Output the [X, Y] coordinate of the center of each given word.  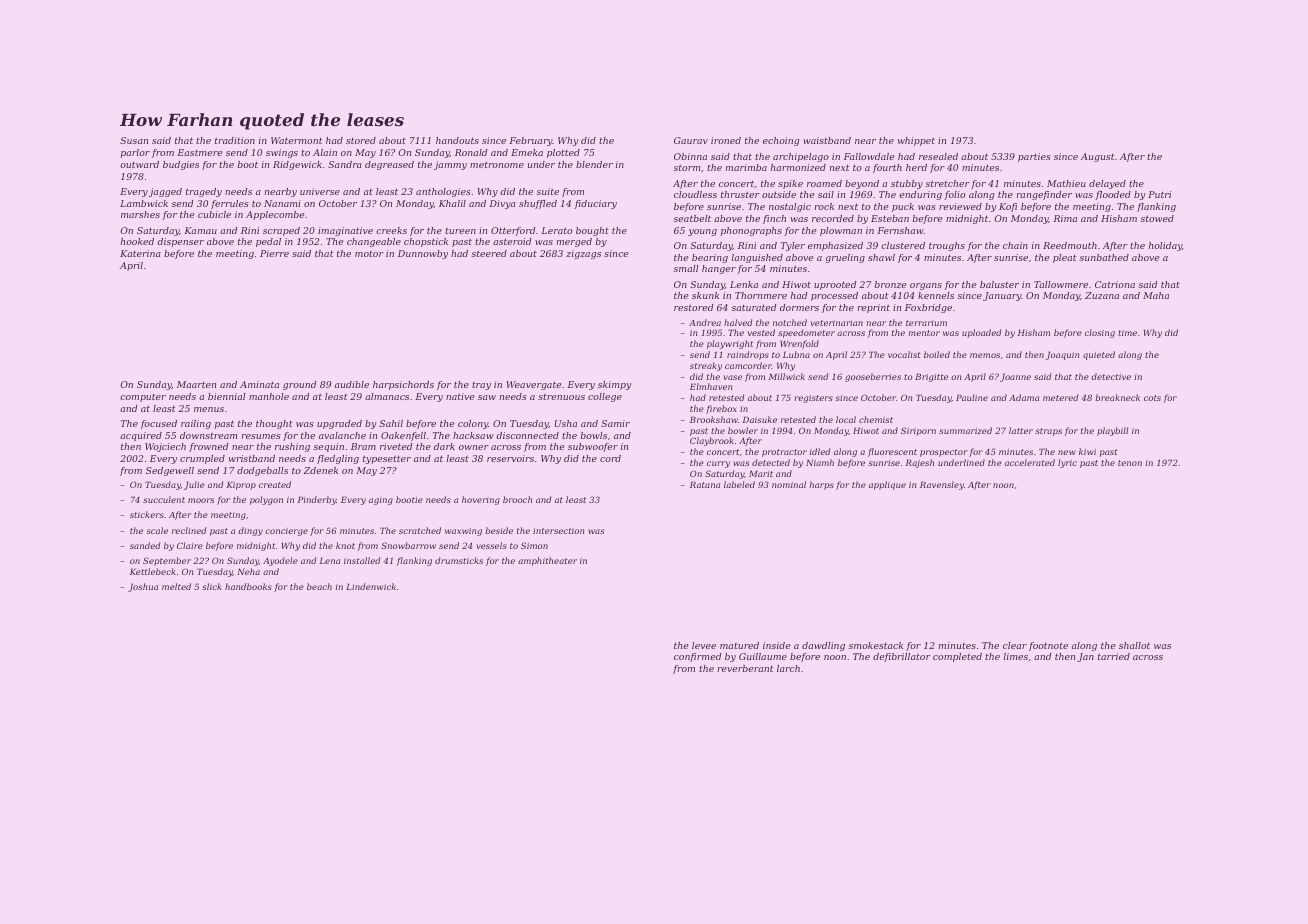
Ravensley [942, 485]
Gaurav [691, 140]
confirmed [697, 657]
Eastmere [200, 152]
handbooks [248, 586]
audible [352, 384]
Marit [761, 473]
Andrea [705, 322]
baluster [999, 284]
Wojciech [165, 447]
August [1097, 157]
